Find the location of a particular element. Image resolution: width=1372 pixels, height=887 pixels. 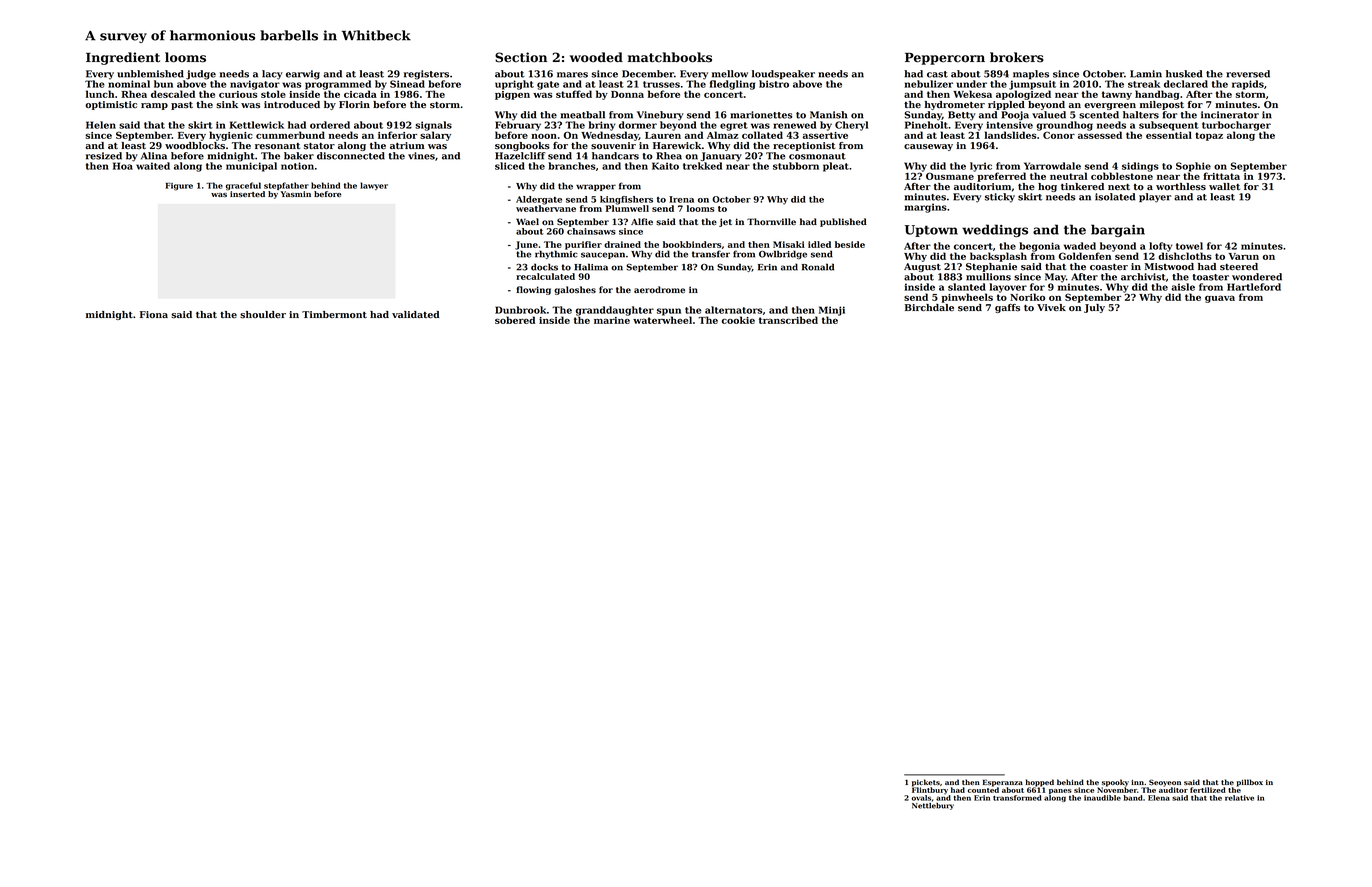

pickets is located at coordinates (926, 783).
